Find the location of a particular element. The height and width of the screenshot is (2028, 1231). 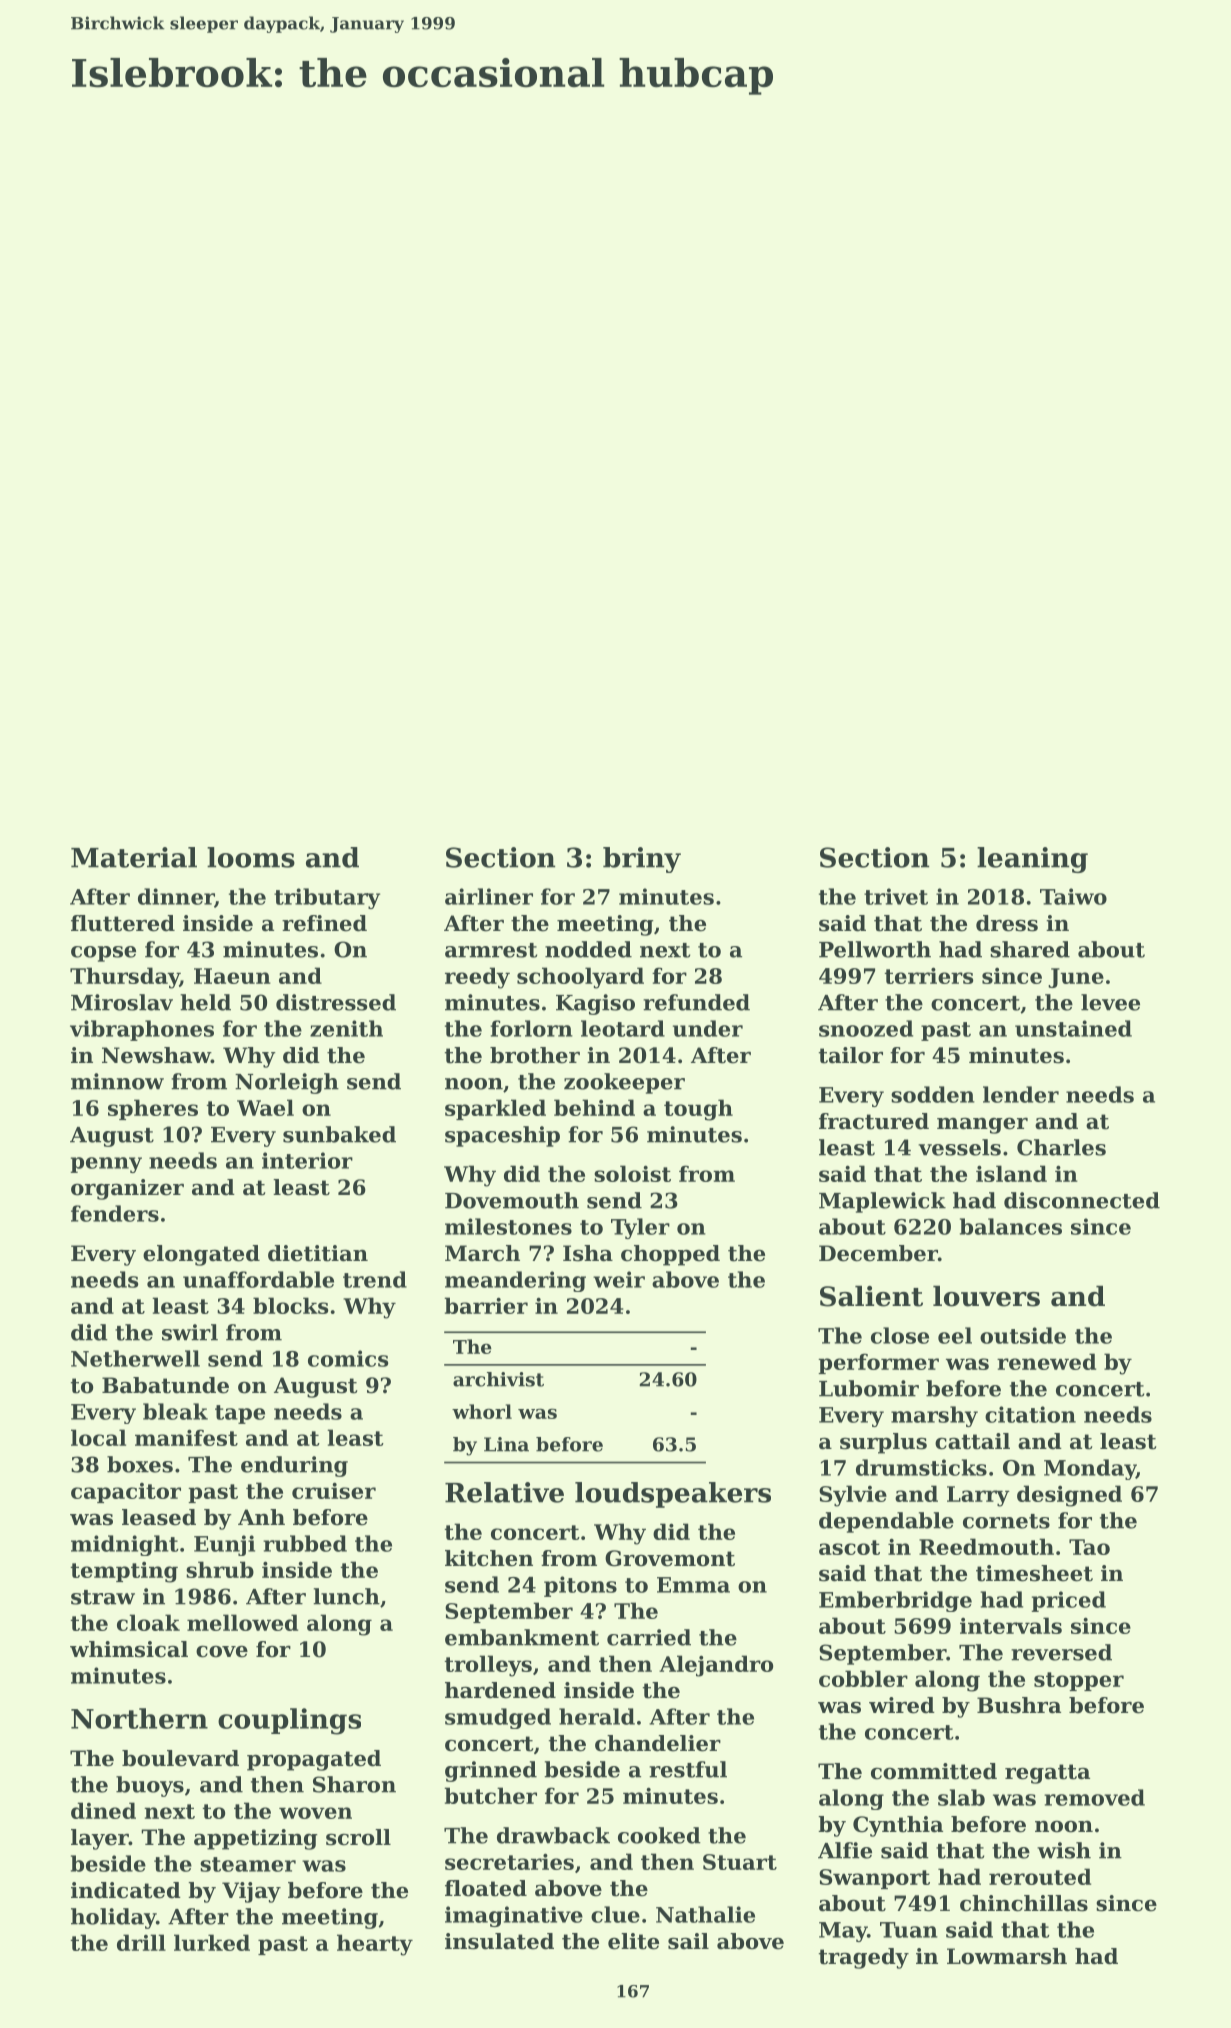

Emma is located at coordinates (693, 1585).
